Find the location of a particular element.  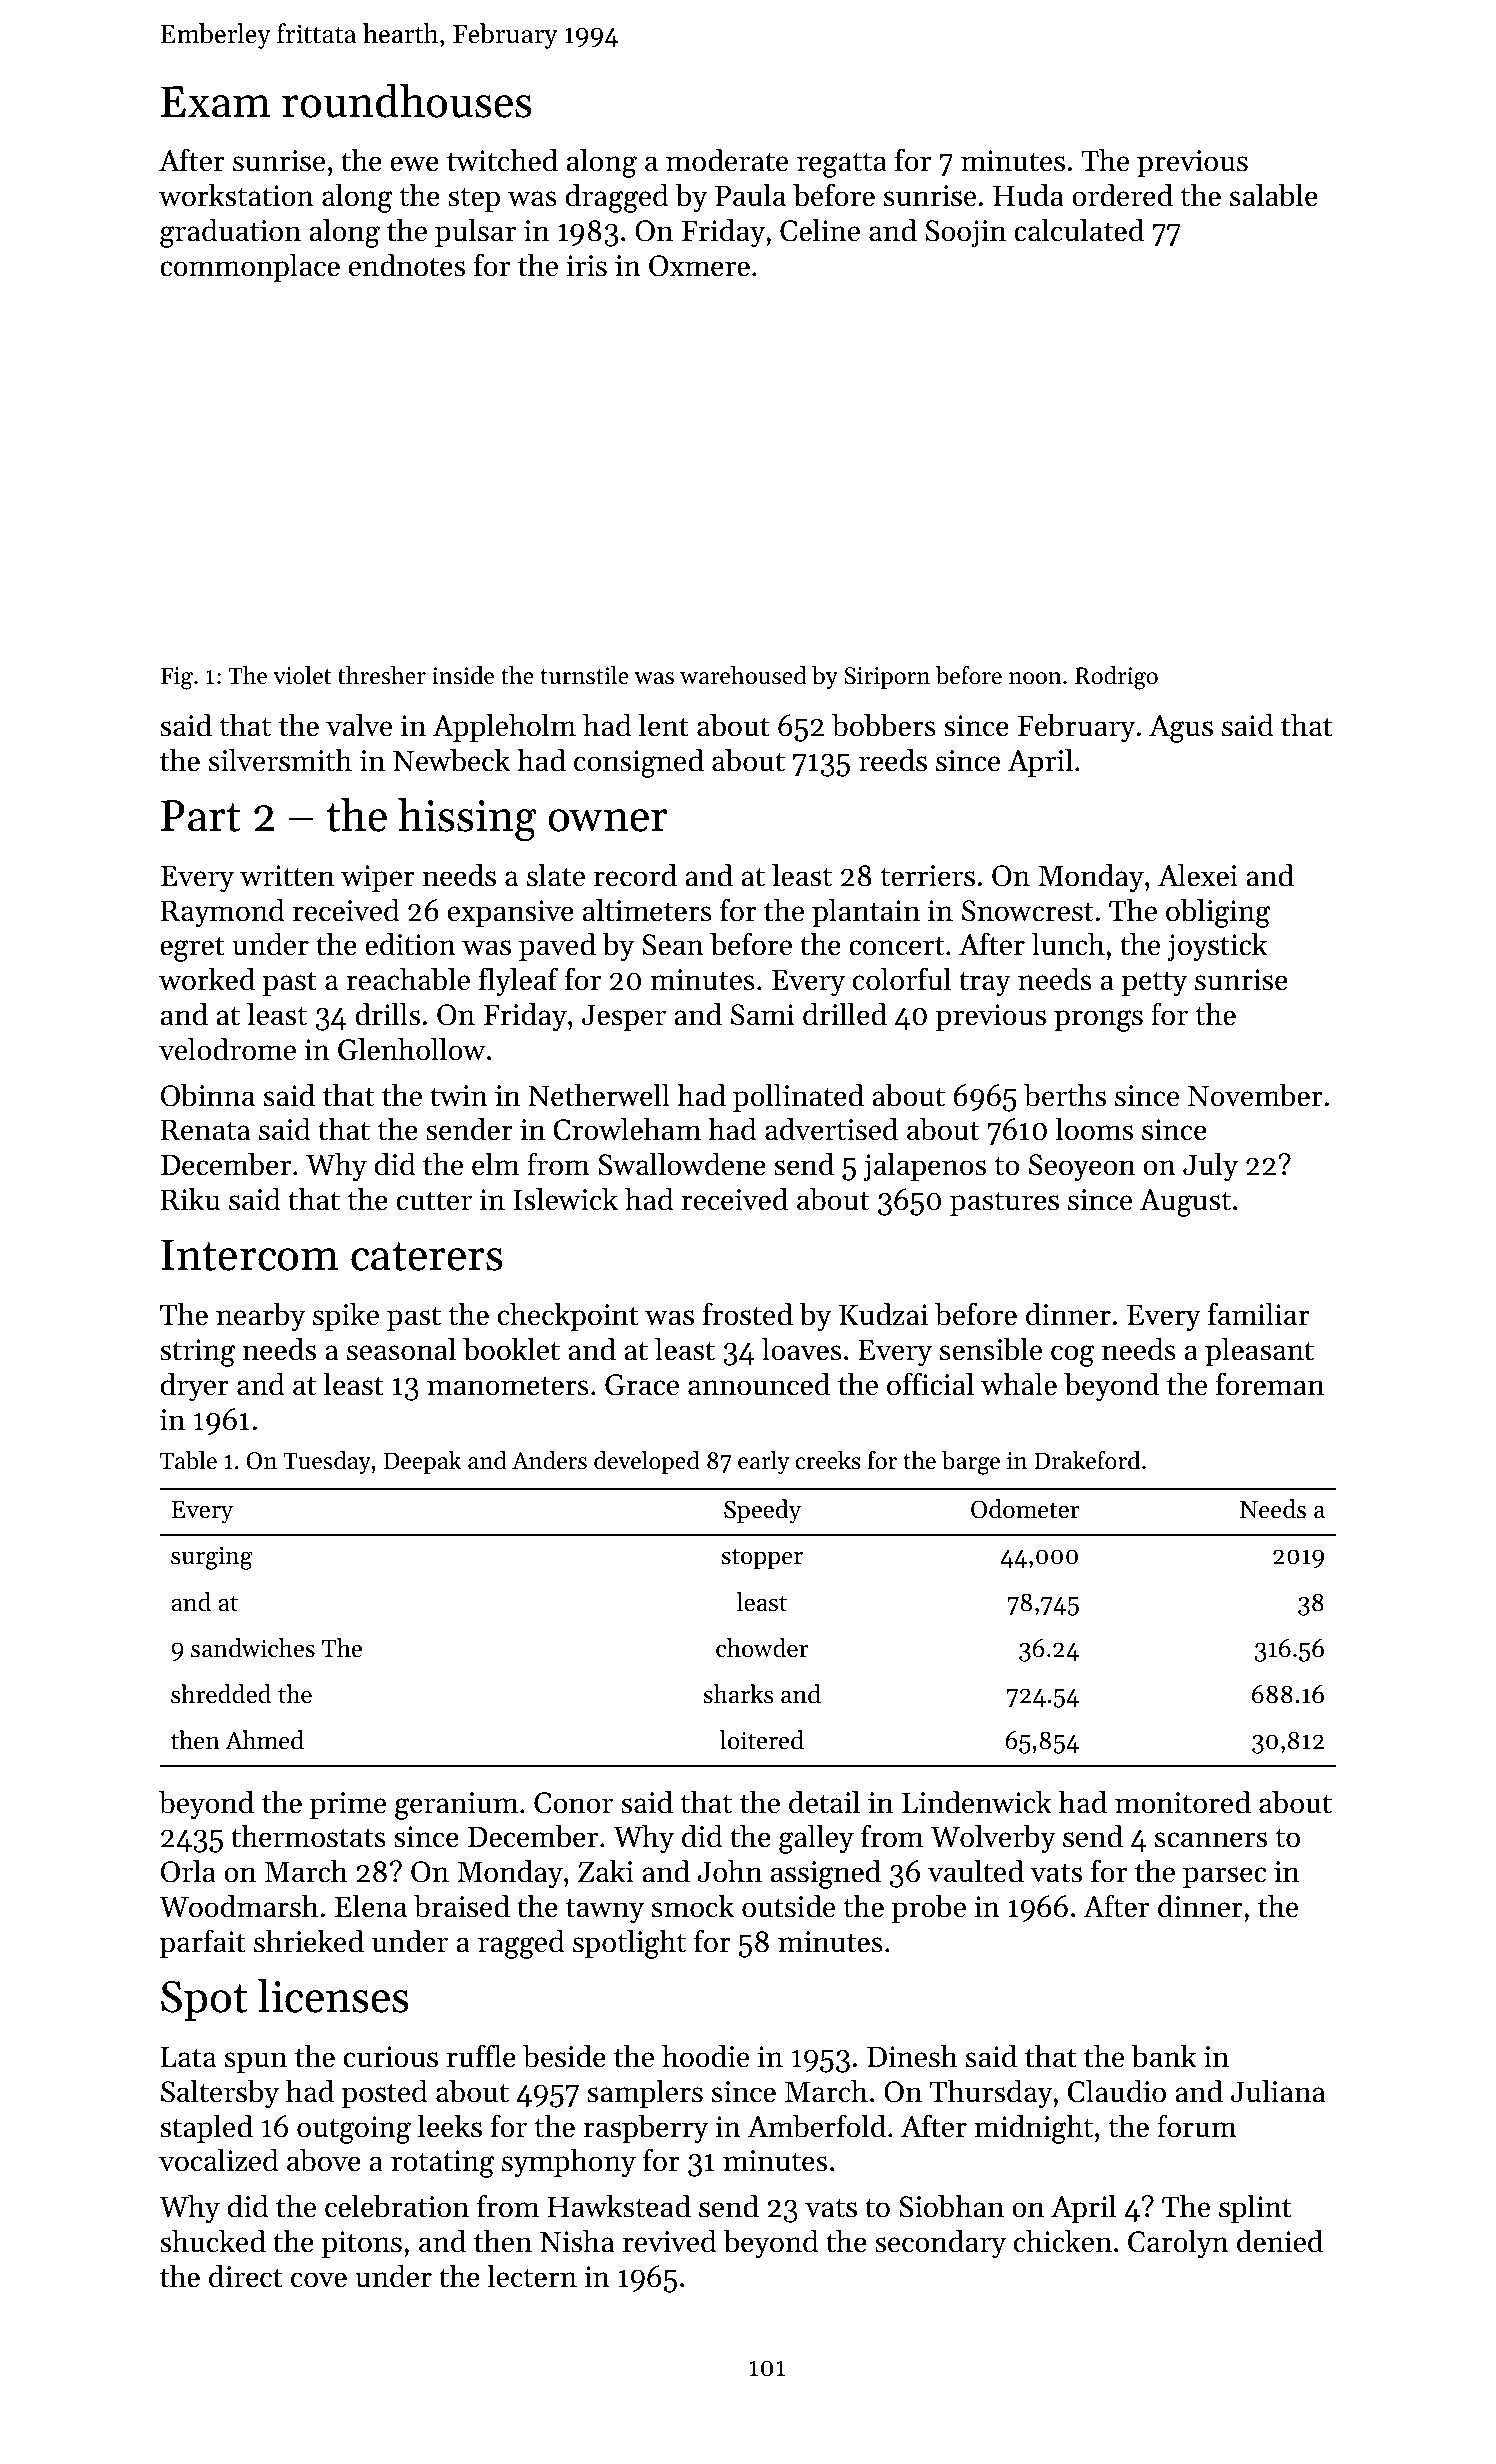

moderate is located at coordinates (727, 160).
